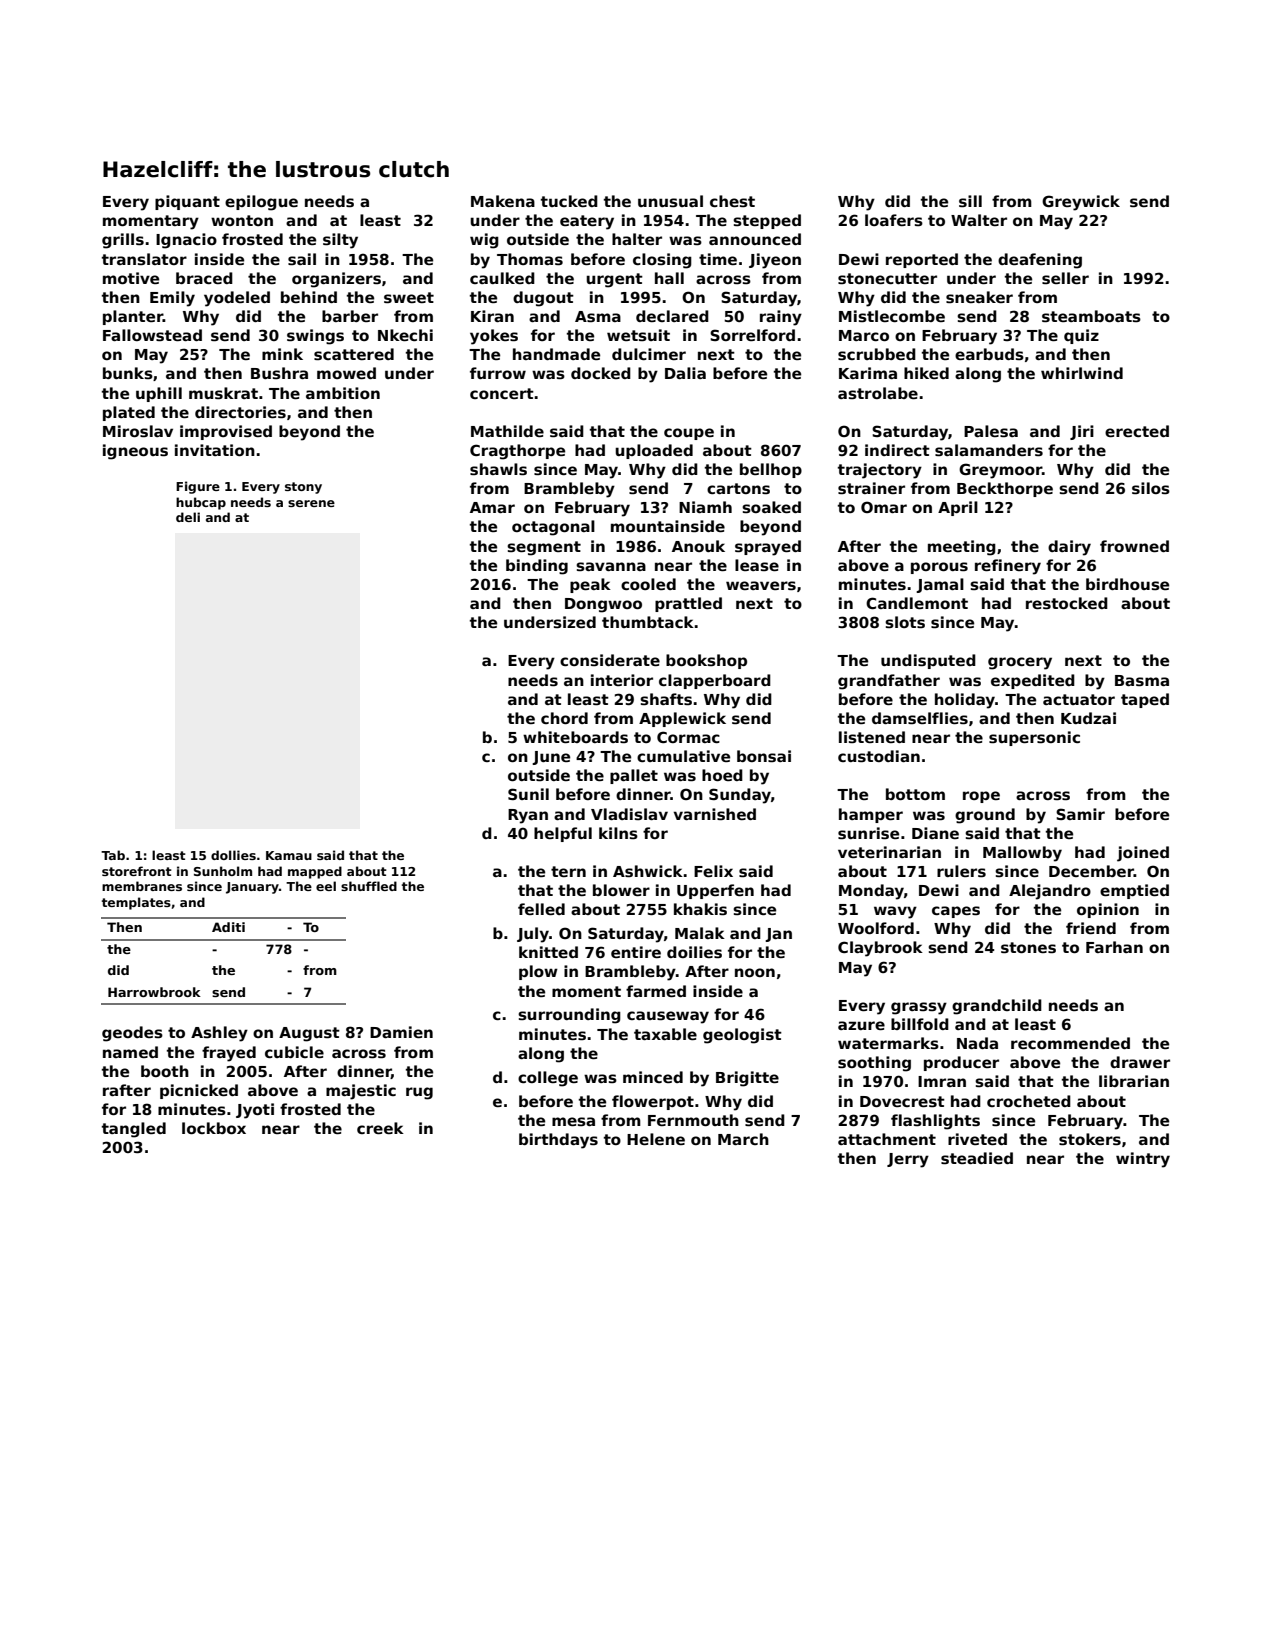  What do you see at coordinates (1091, 316) in the screenshot?
I see `steamboats` at bounding box center [1091, 316].
